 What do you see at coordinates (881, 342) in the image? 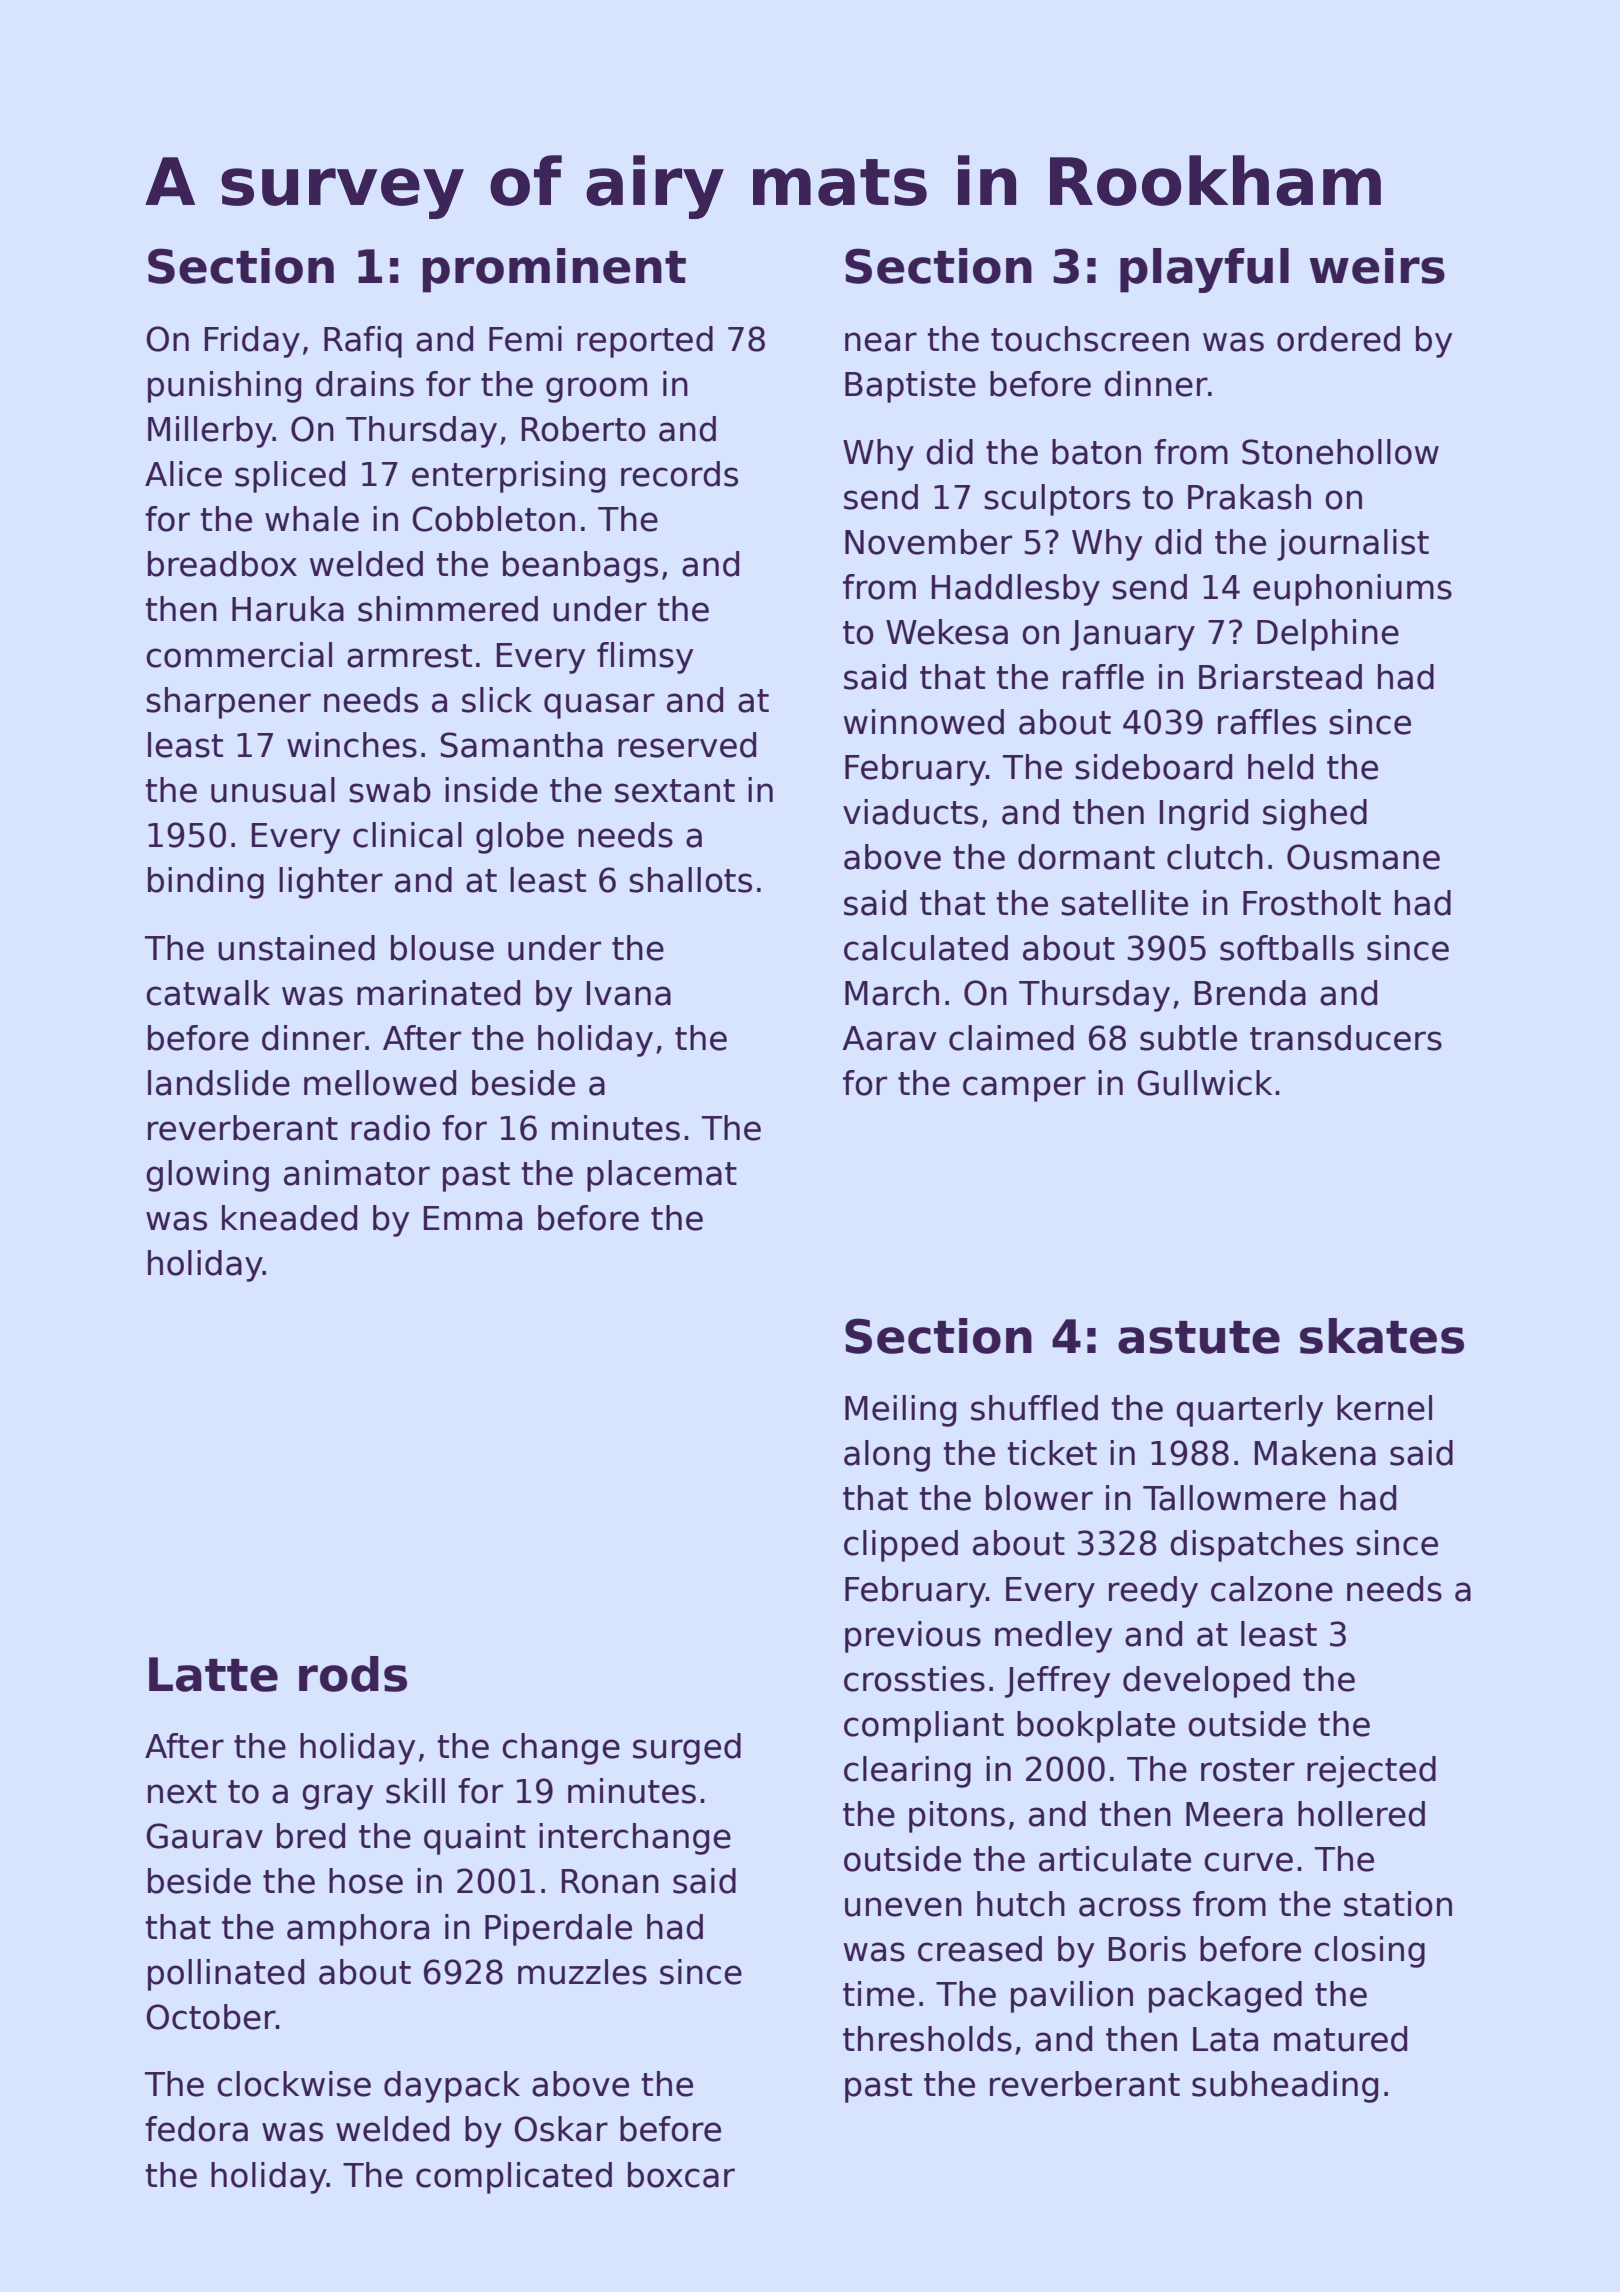
I see `near` at bounding box center [881, 342].
